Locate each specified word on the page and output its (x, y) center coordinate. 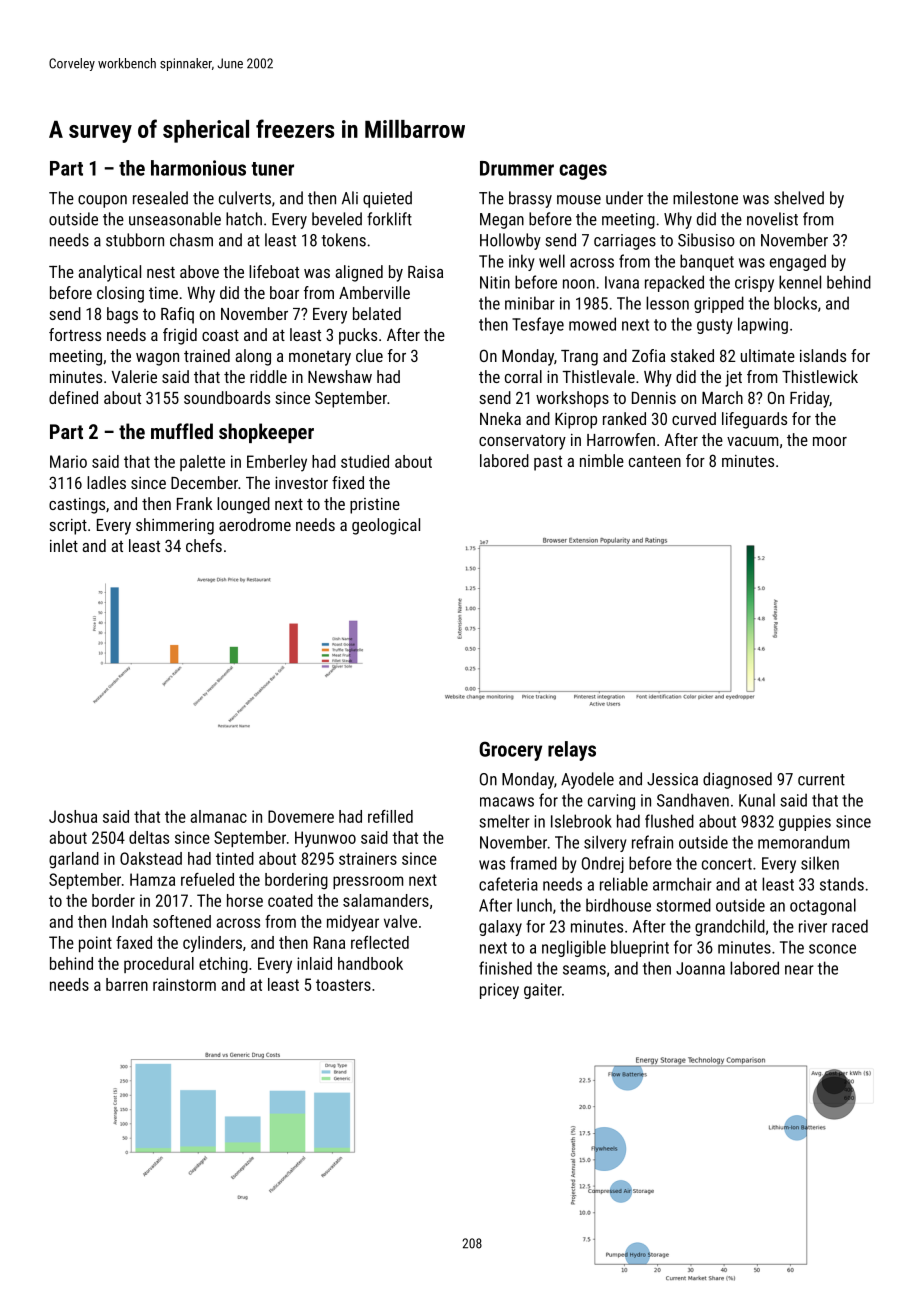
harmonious (198, 168)
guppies (805, 823)
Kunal (757, 800)
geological (386, 526)
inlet (64, 545)
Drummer (517, 168)
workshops (572, 399)
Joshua (73, 816)
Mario (68, 461)
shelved (799, 198)
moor (830, 441)
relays (572, 751)
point (95, 944)
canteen (655, 461)
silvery (605, 843)
